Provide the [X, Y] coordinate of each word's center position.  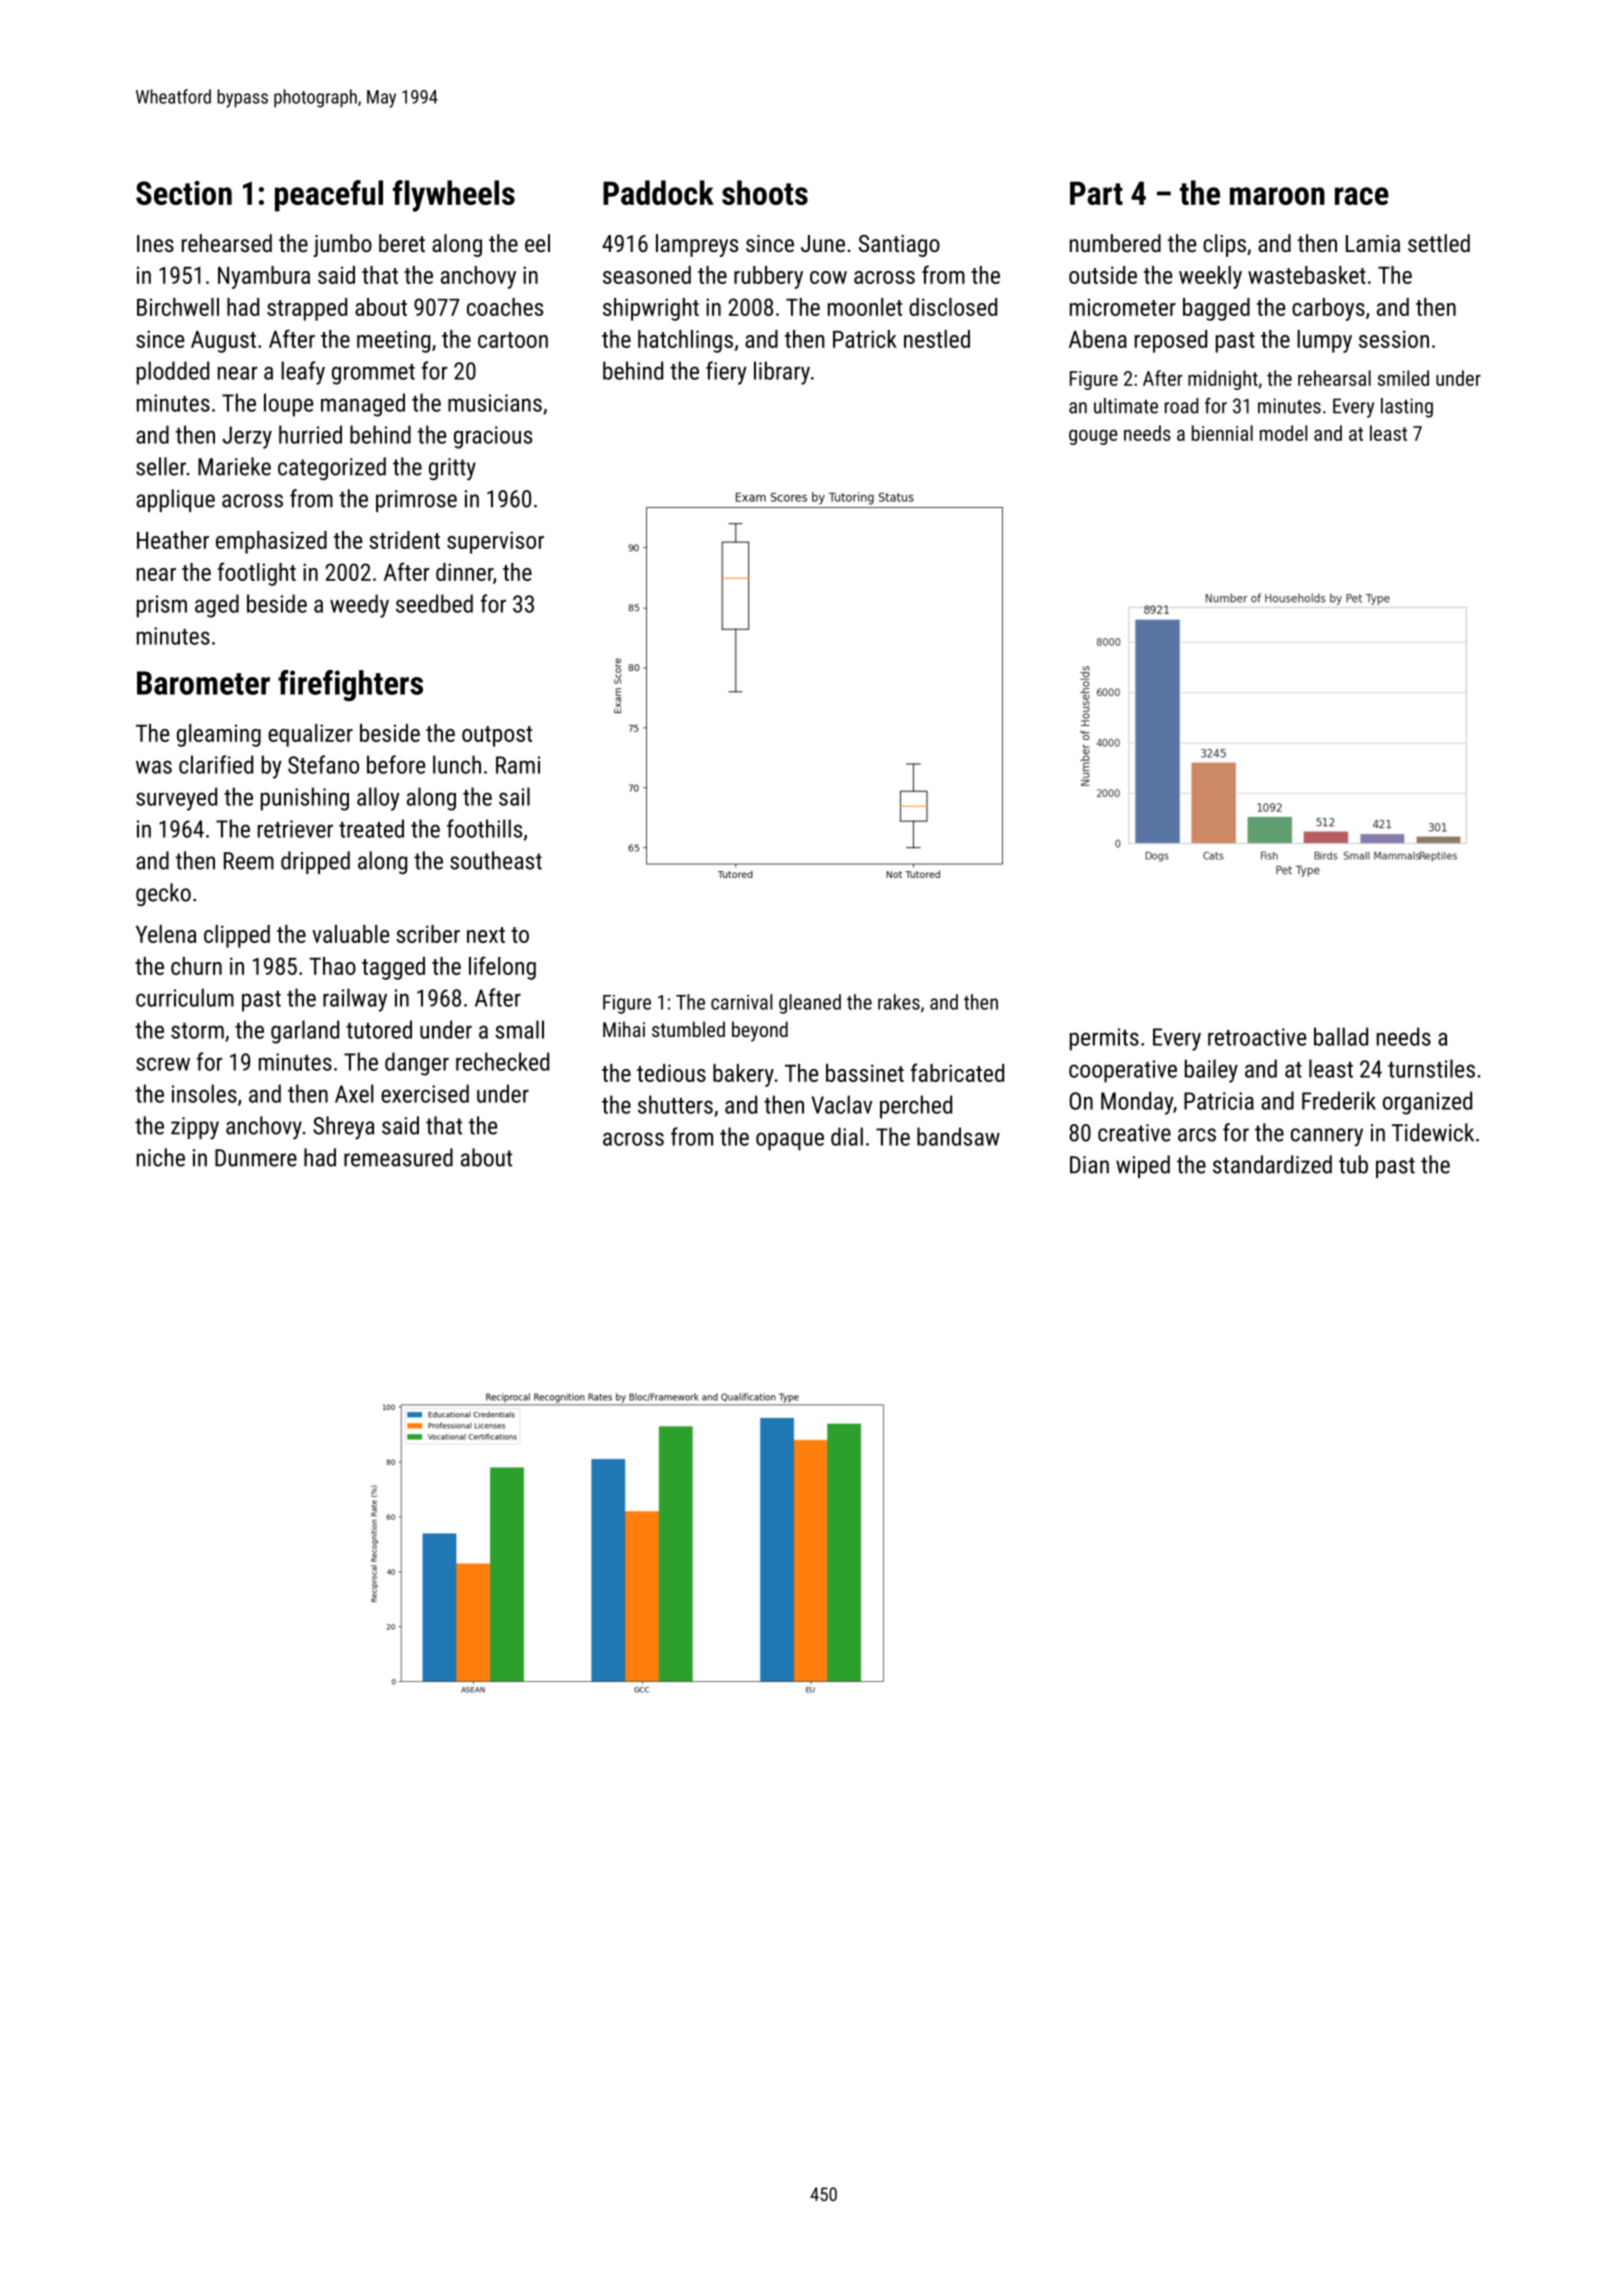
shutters [675, 1104]
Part [1096, 193]
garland [305, 1032]
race [1362, 196]
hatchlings [685, 341]
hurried [310, 434]
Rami [518, 765]
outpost [497, 736]
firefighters [350, 685]
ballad [1341, 1036]
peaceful [329, 196]
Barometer [203, 683]
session [1394, 339]
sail [514, 796]
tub [1353, 1164]
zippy [195, 1128]
